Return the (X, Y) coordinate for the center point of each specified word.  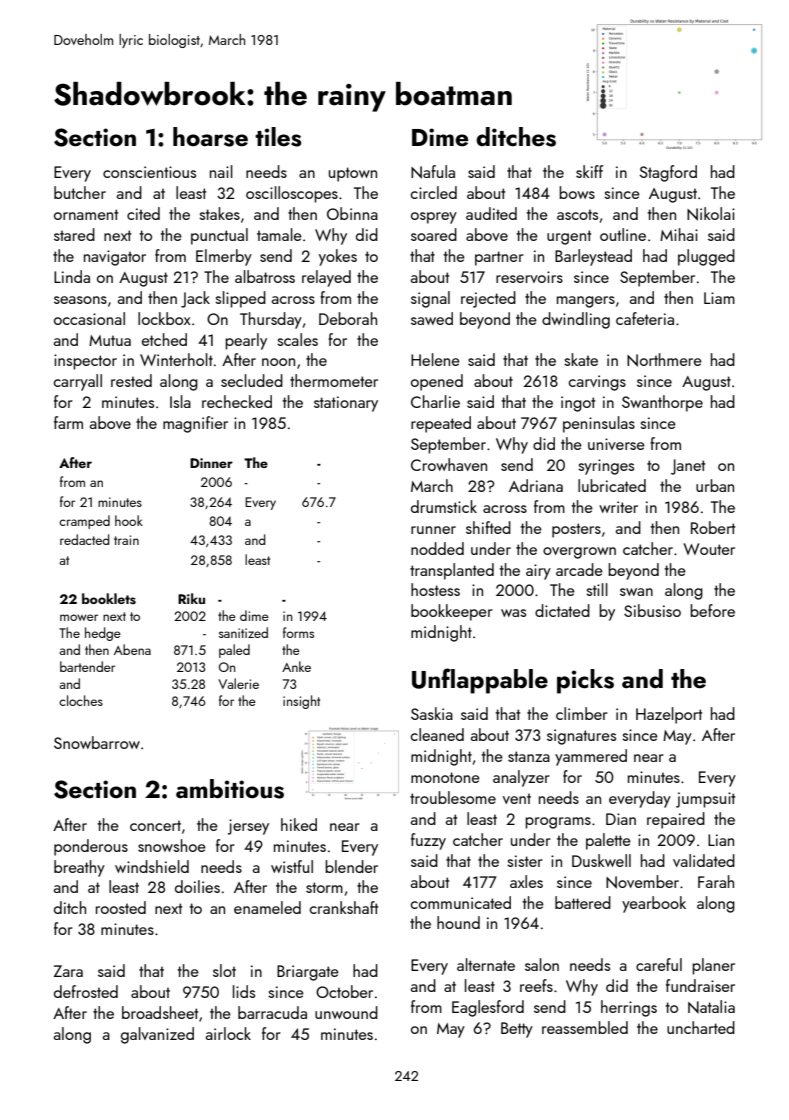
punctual (219, 236)
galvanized (157, 1035)
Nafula (433, 172)
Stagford (668, 173)
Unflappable (480, 681)
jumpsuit (705, 800)
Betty (517, 1030)
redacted (85, 539)
